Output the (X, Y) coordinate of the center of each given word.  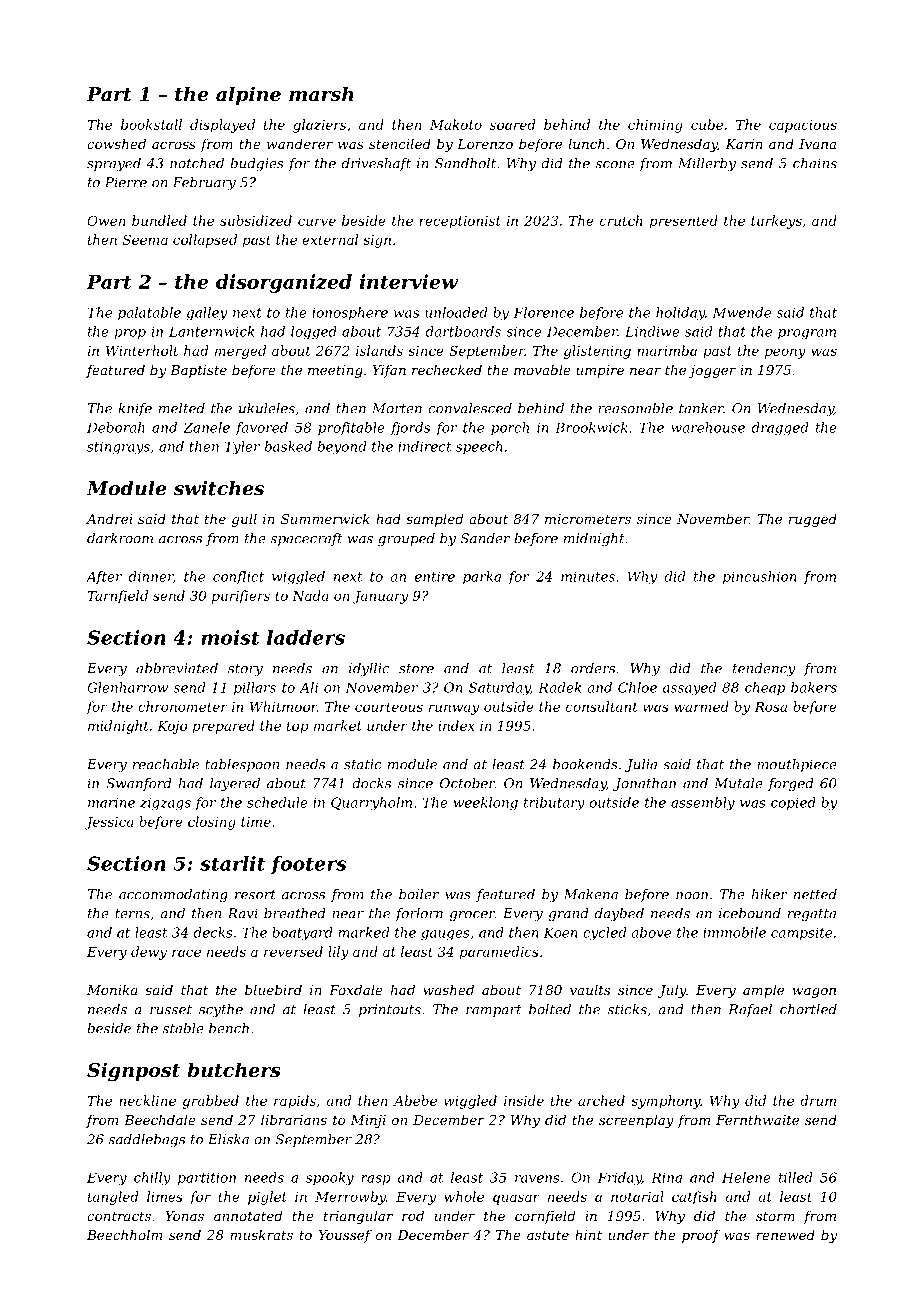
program (807, 334)
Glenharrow (127, 687)
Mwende (742, 312)
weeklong (486, 804)
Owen (106, 220)
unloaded (456, 312)
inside (524, 1100)
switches (219, 488)
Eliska (228, 1139)
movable (542, 369)
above (651, 932)
